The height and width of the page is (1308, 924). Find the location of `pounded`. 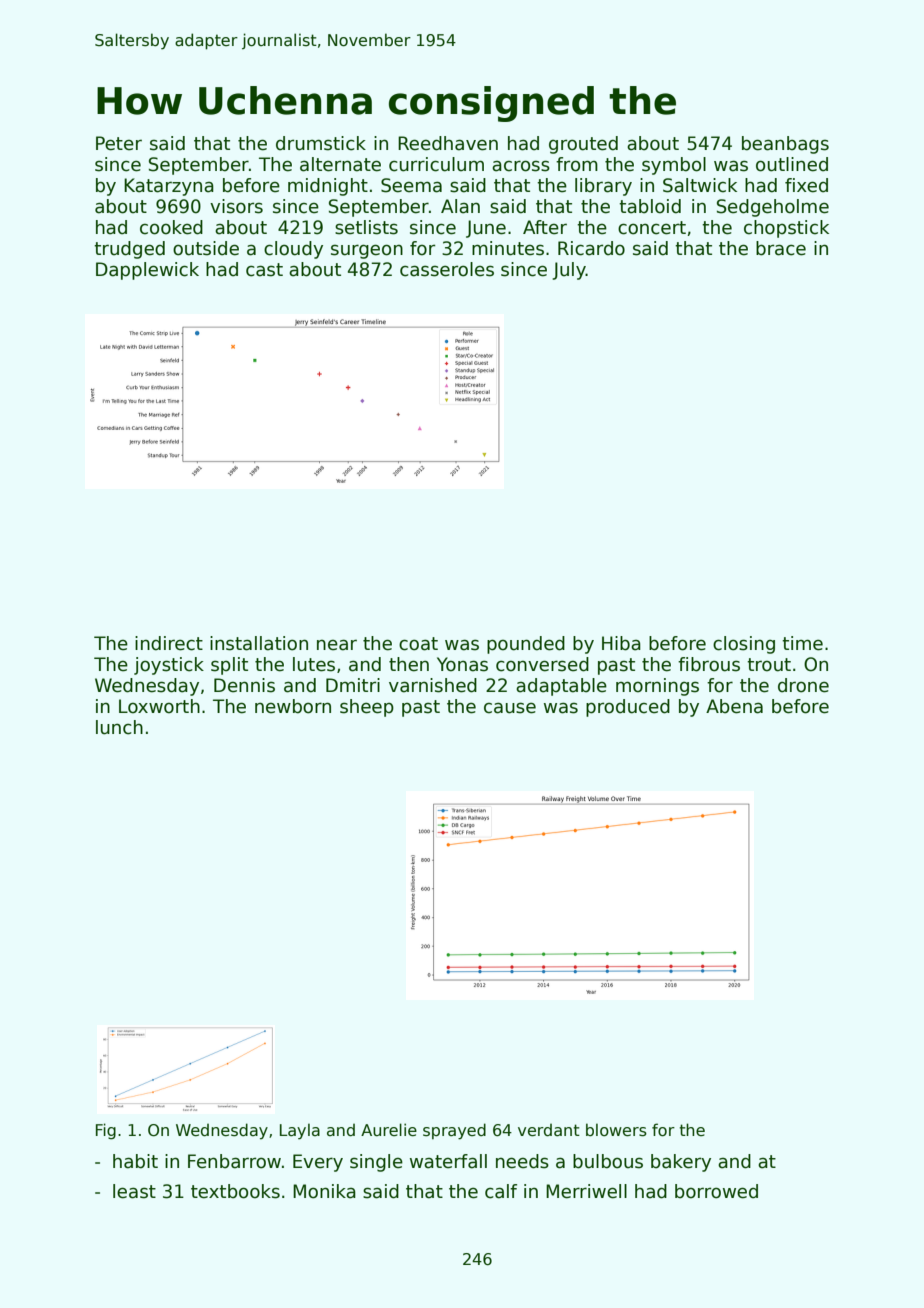

pounded is located at coordinates (526, 645).
